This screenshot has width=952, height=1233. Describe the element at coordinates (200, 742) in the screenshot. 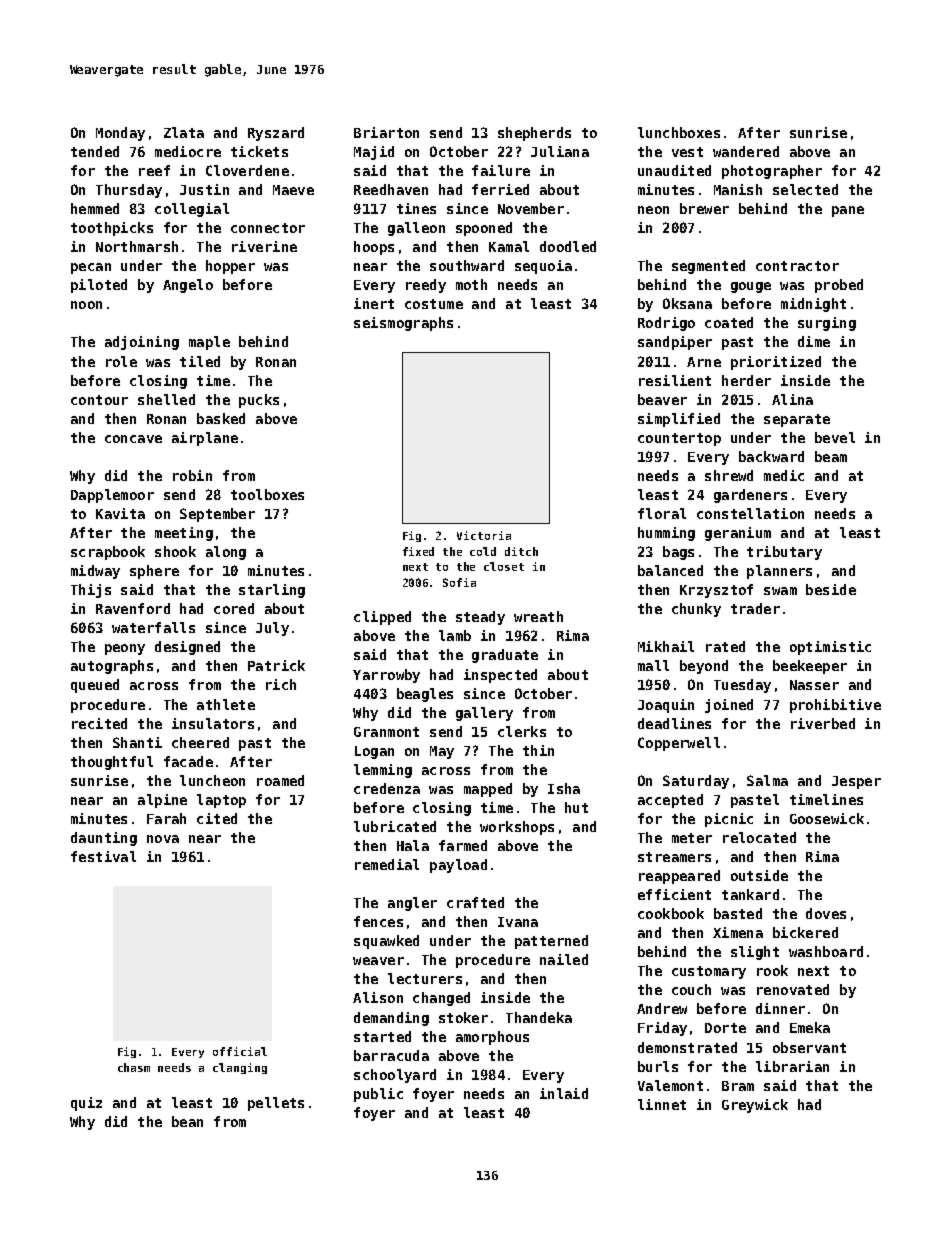

I see `cheered` at that location.
